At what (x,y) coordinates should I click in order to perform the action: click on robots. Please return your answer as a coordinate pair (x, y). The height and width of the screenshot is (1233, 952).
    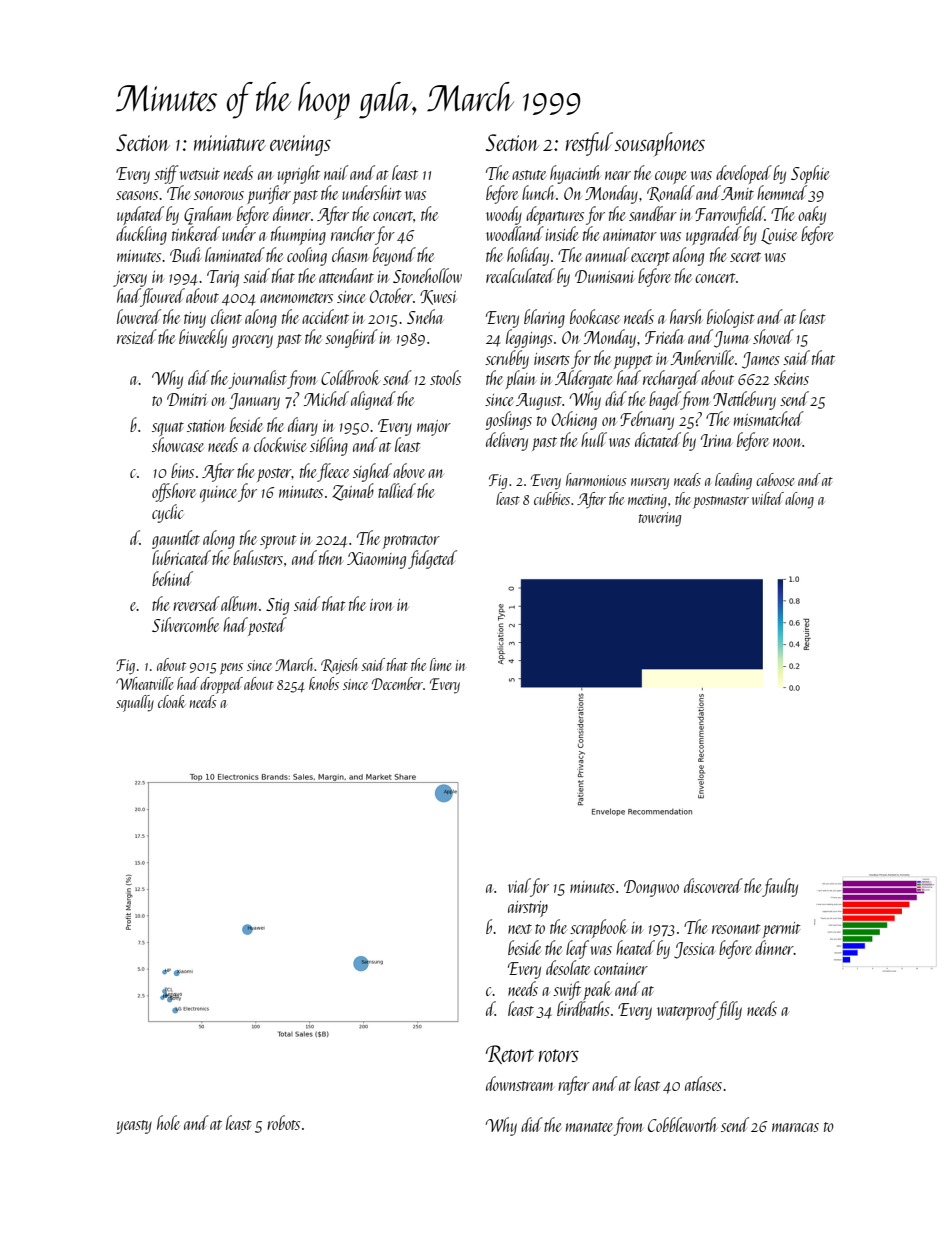
    Looking at the image, I should click on (283, 1122).
